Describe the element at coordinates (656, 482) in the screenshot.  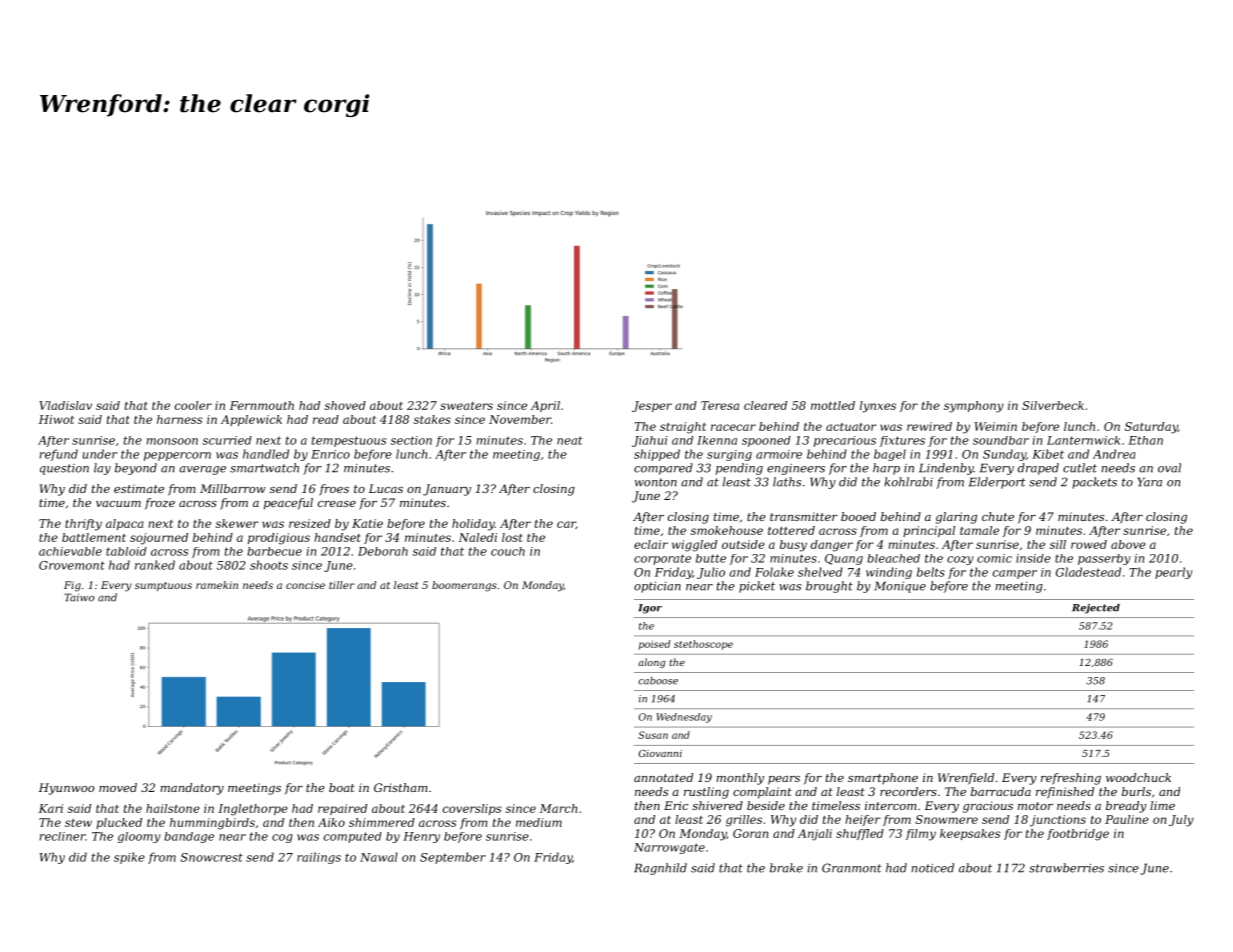
I see `wonton` at that location.
